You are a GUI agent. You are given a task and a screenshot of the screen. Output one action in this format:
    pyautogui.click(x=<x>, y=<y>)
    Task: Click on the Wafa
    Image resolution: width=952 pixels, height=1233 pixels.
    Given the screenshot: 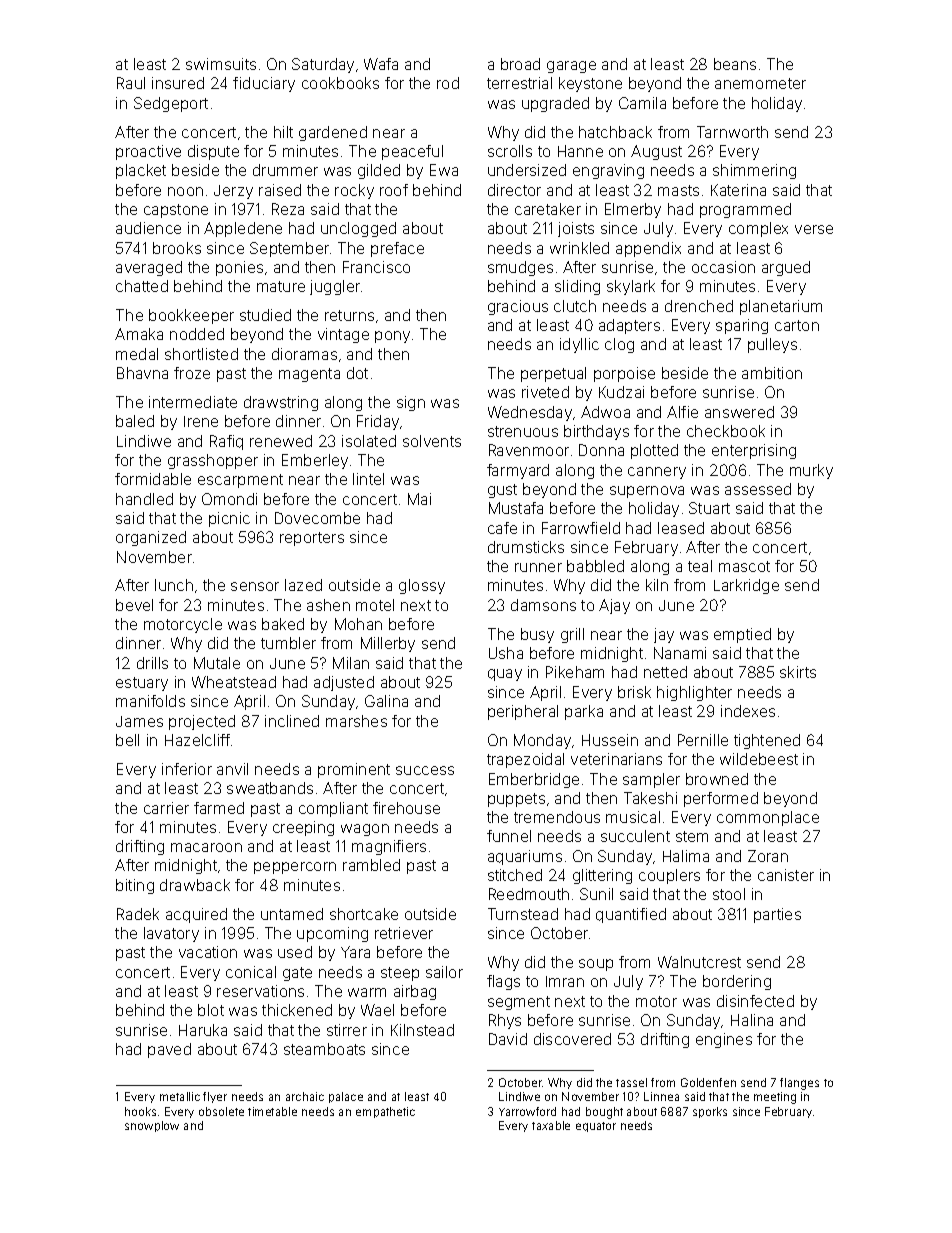 What is the action you would take?
    pyautogui.click(x=381, y=64)
